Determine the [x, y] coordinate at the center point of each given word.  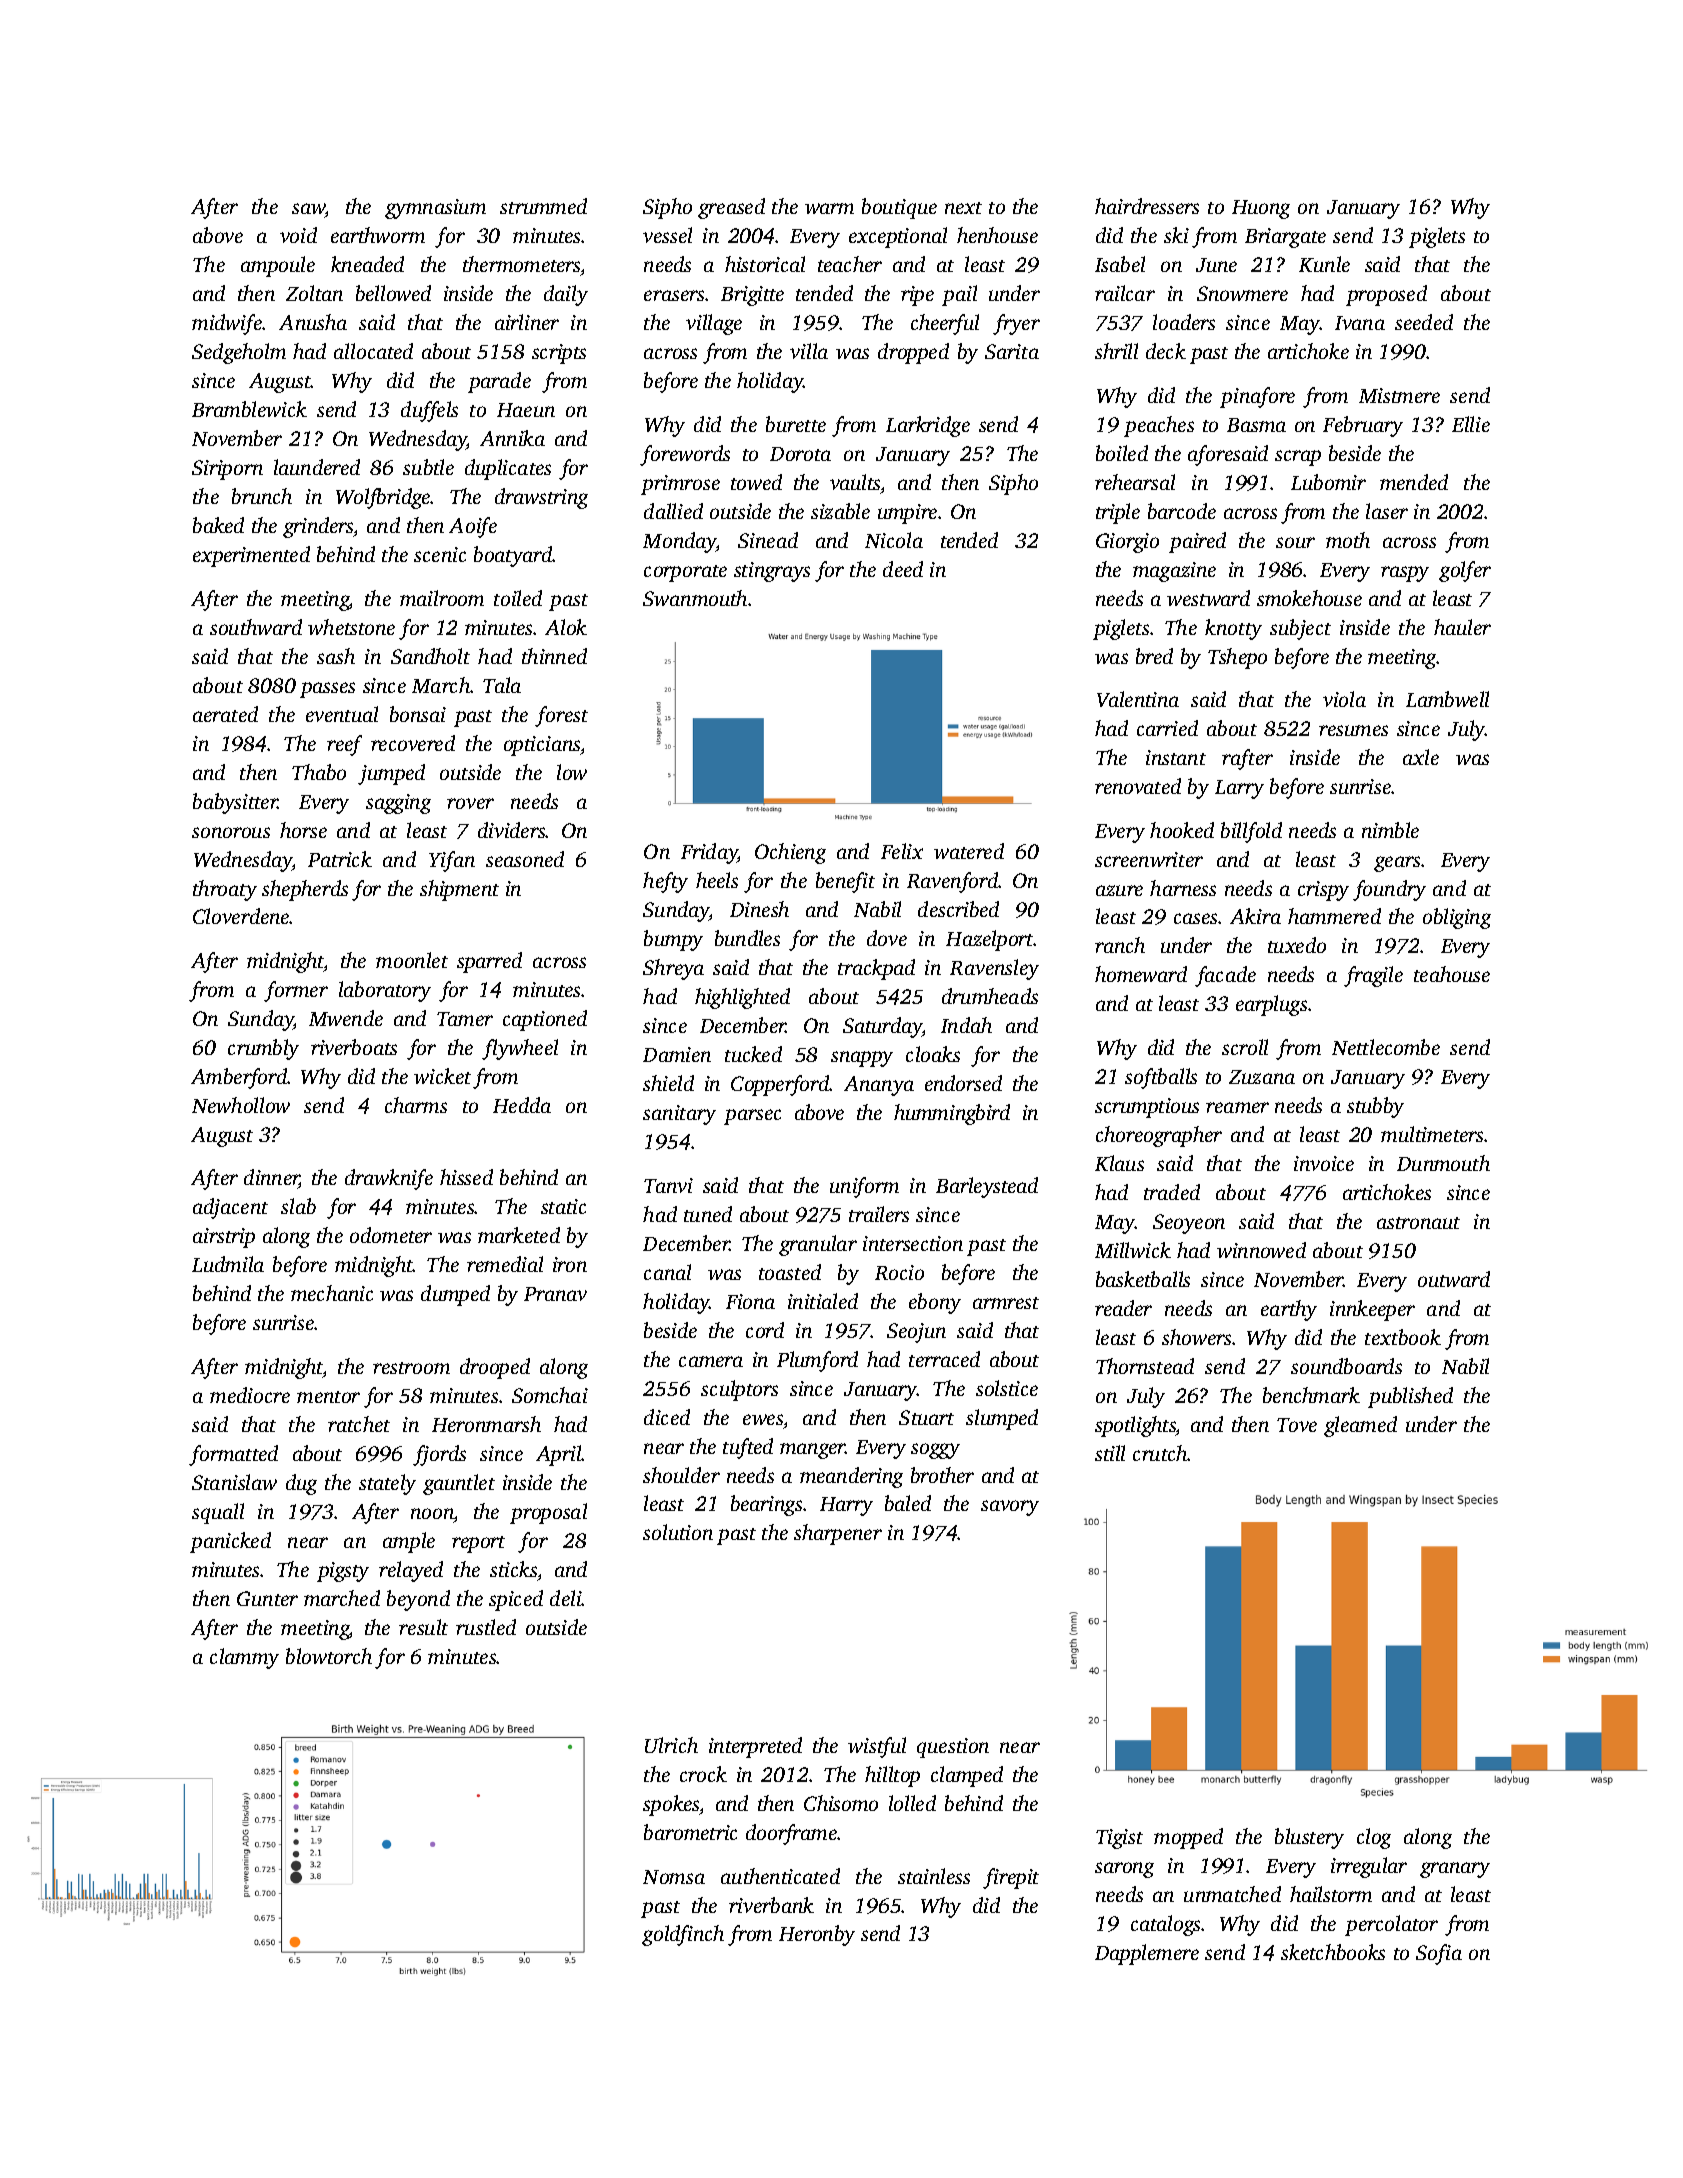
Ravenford [953, 882]
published [1410, 1397]
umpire [907, 514]
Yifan [452, 861]
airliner [527, 322]
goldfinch [683, 1935]
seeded [1424, 322]
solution [678, 1532]
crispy [1323, 891]
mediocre [250, 1395]
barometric [690, 1832]
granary [1455, 1870]
